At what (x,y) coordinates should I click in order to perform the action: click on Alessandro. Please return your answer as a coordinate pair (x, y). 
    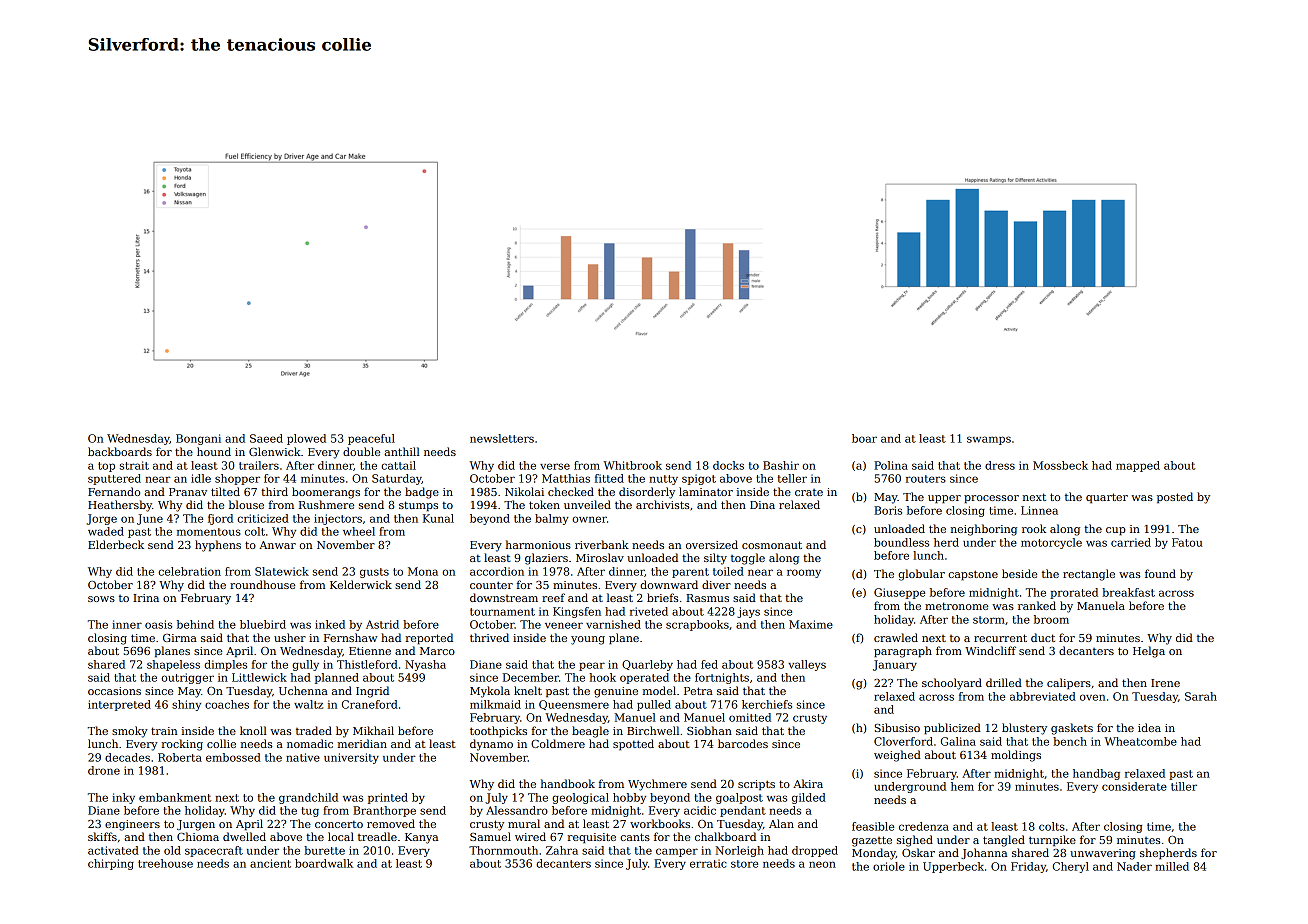
    Looking at the image, I should click on (517, 810).
